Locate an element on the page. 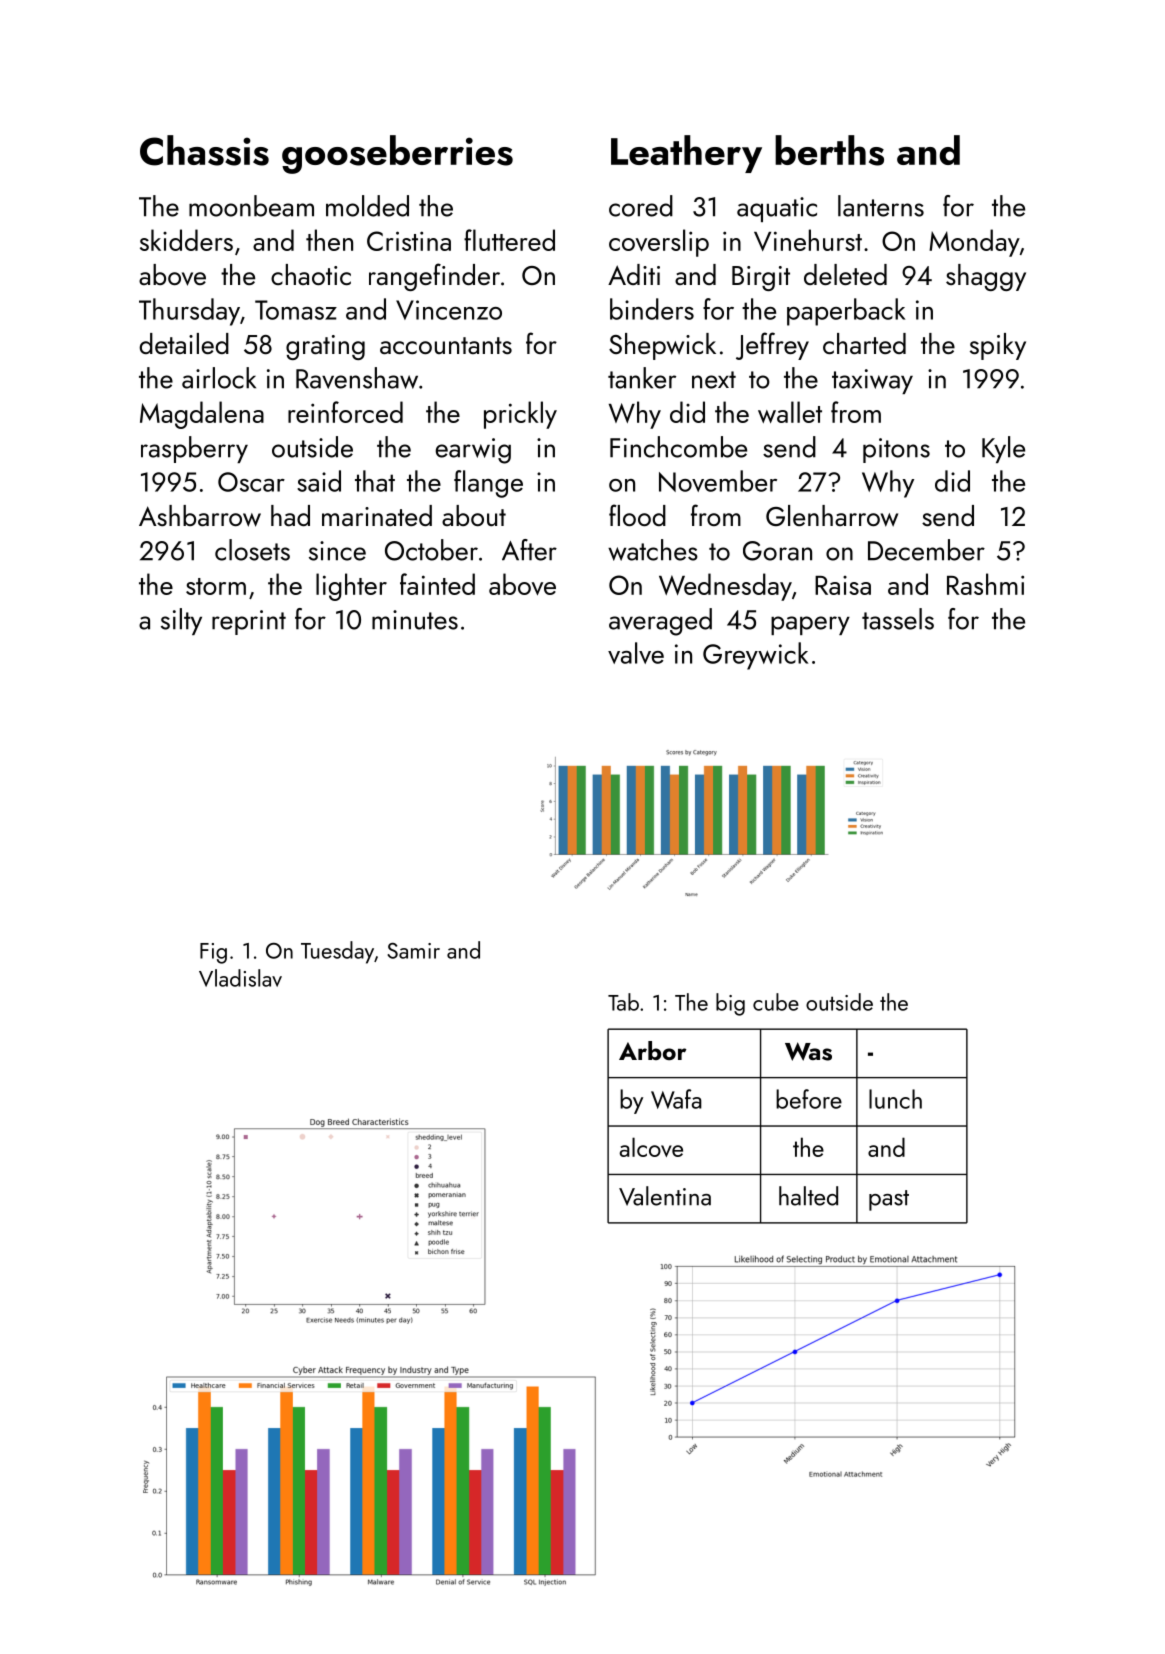 This page has height=1654, width=1165. big is located at coordinates (730, 1004).
